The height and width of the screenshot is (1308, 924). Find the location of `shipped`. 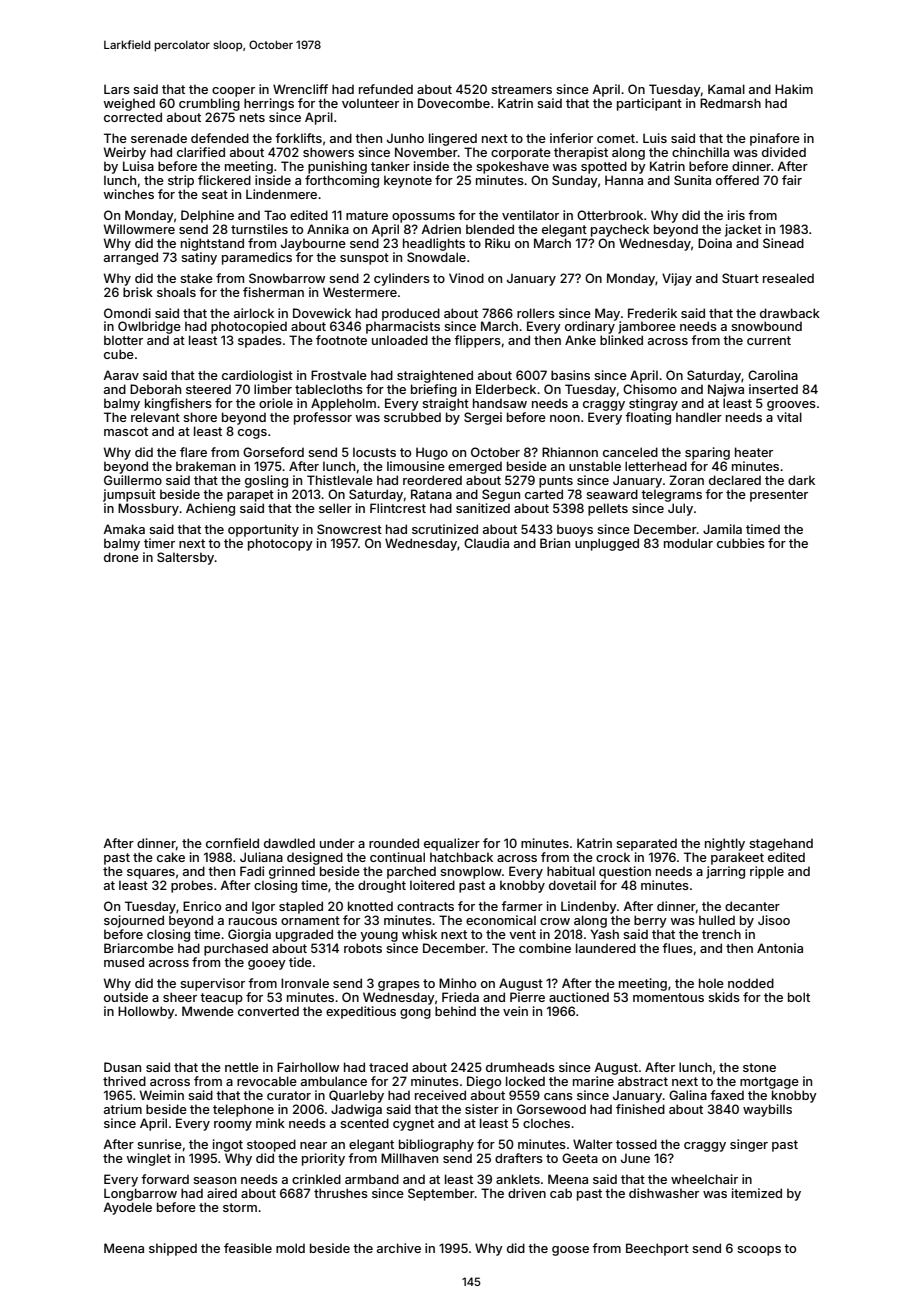

shipped is located at coordinates (173, 1249).
